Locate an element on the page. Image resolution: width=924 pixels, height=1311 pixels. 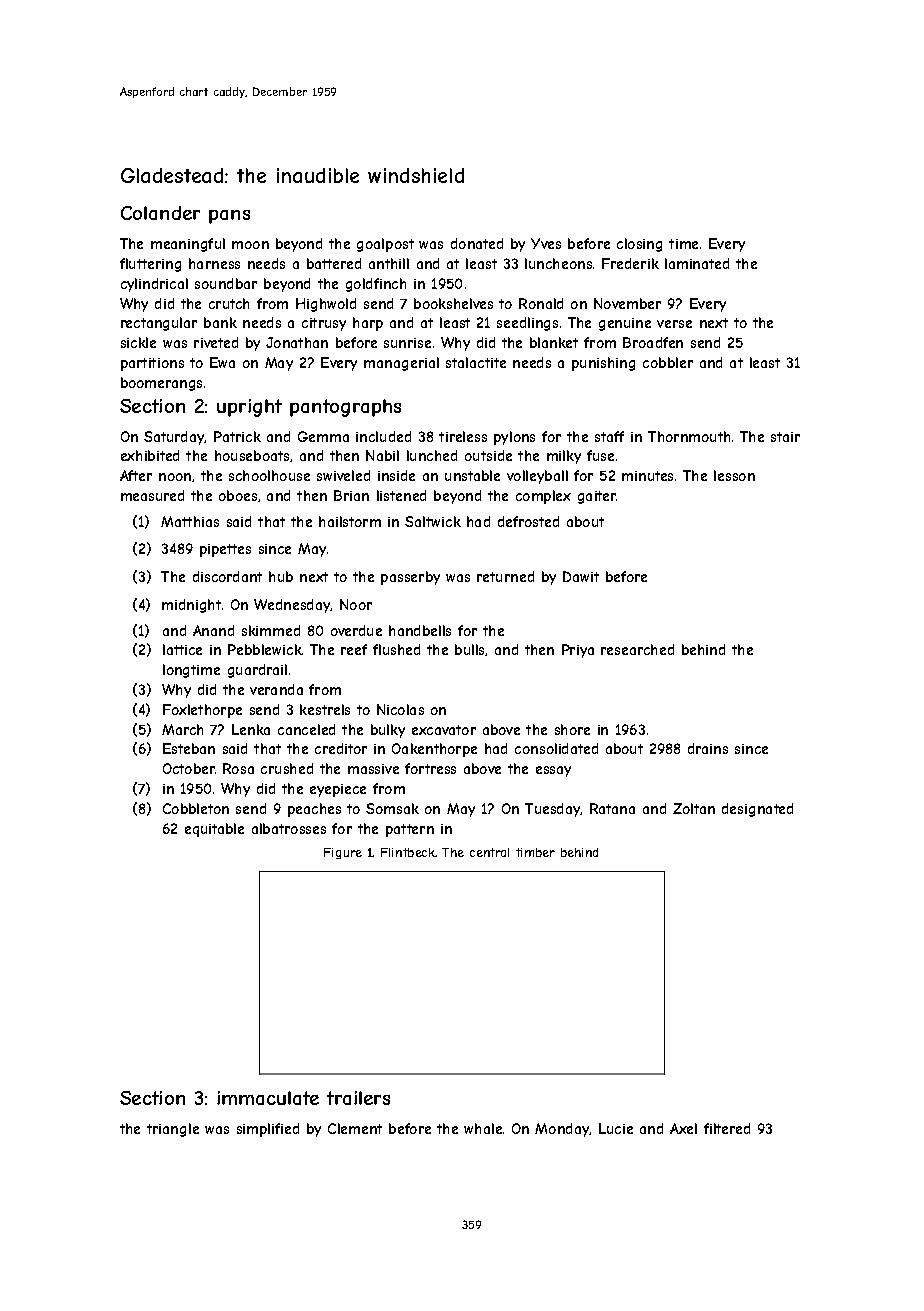
filtered is located at coordinates (727, 1128).
